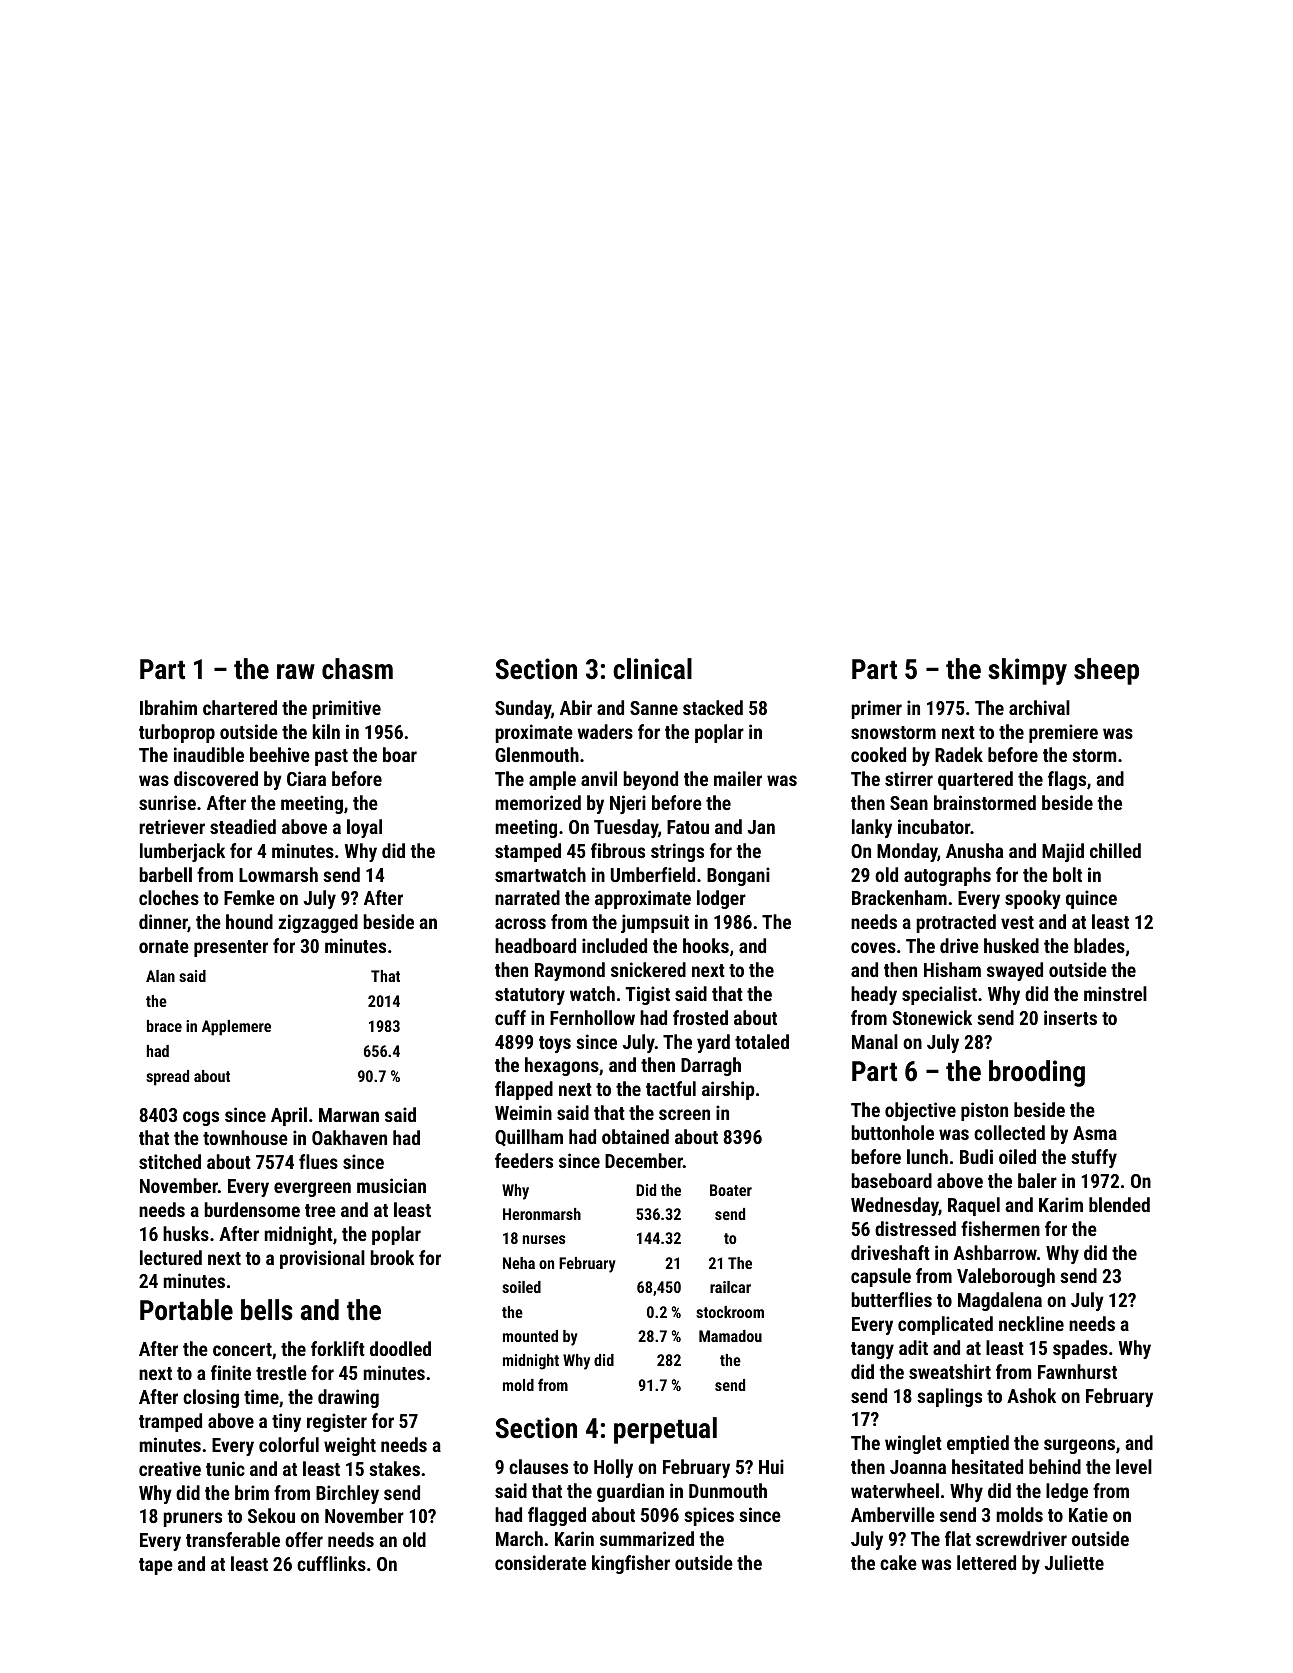 The height and width of the screenshot is (1673, 1293). Describe the element at coordinates (1106, 671) in the screenshot. I see `sheep` at that location.
